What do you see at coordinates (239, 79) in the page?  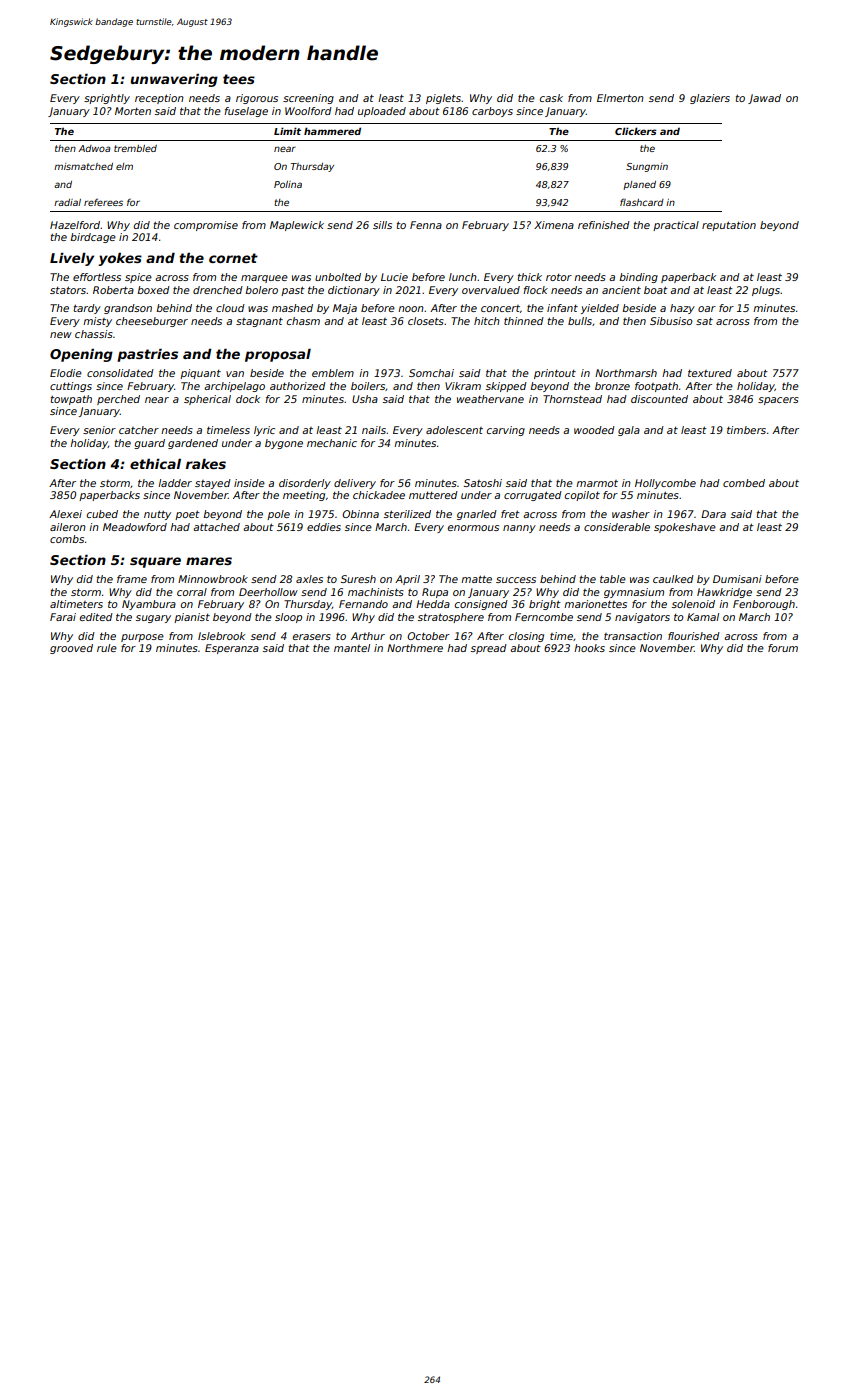 I see `tees` at bounding box center [239, 79].
